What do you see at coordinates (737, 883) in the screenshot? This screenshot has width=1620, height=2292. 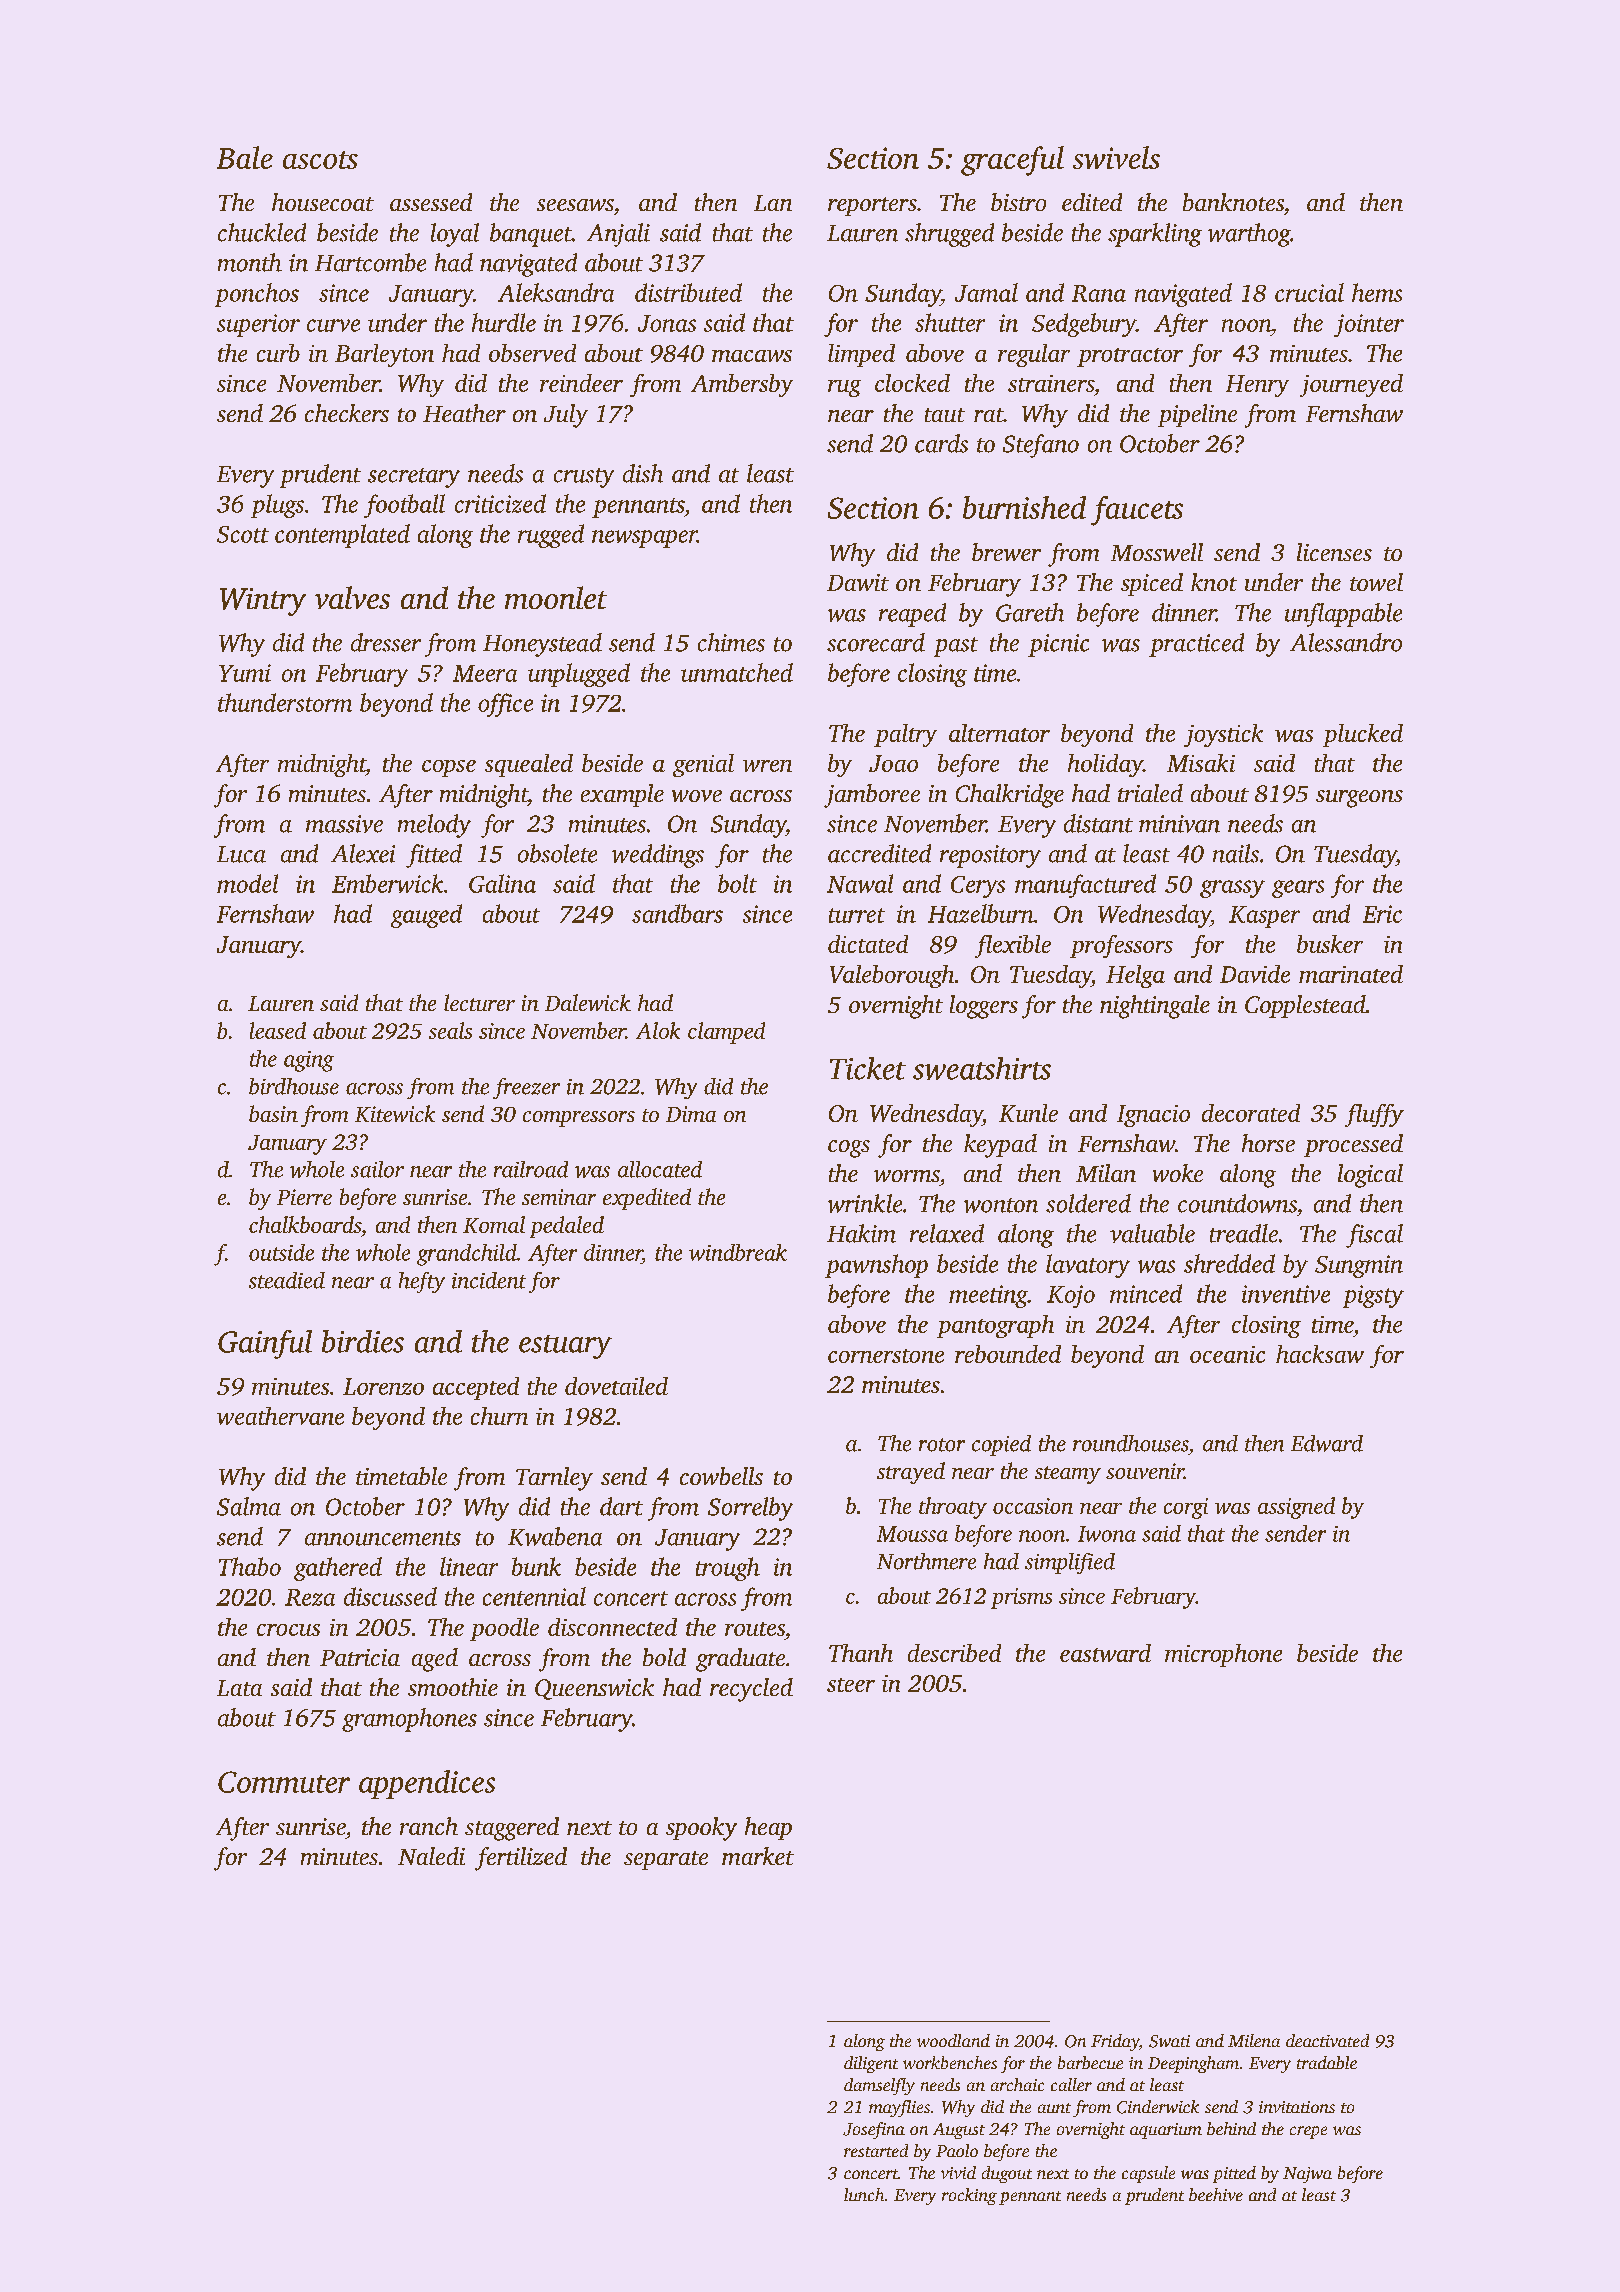 I see `bolt` at bounding box center [737, 883].
